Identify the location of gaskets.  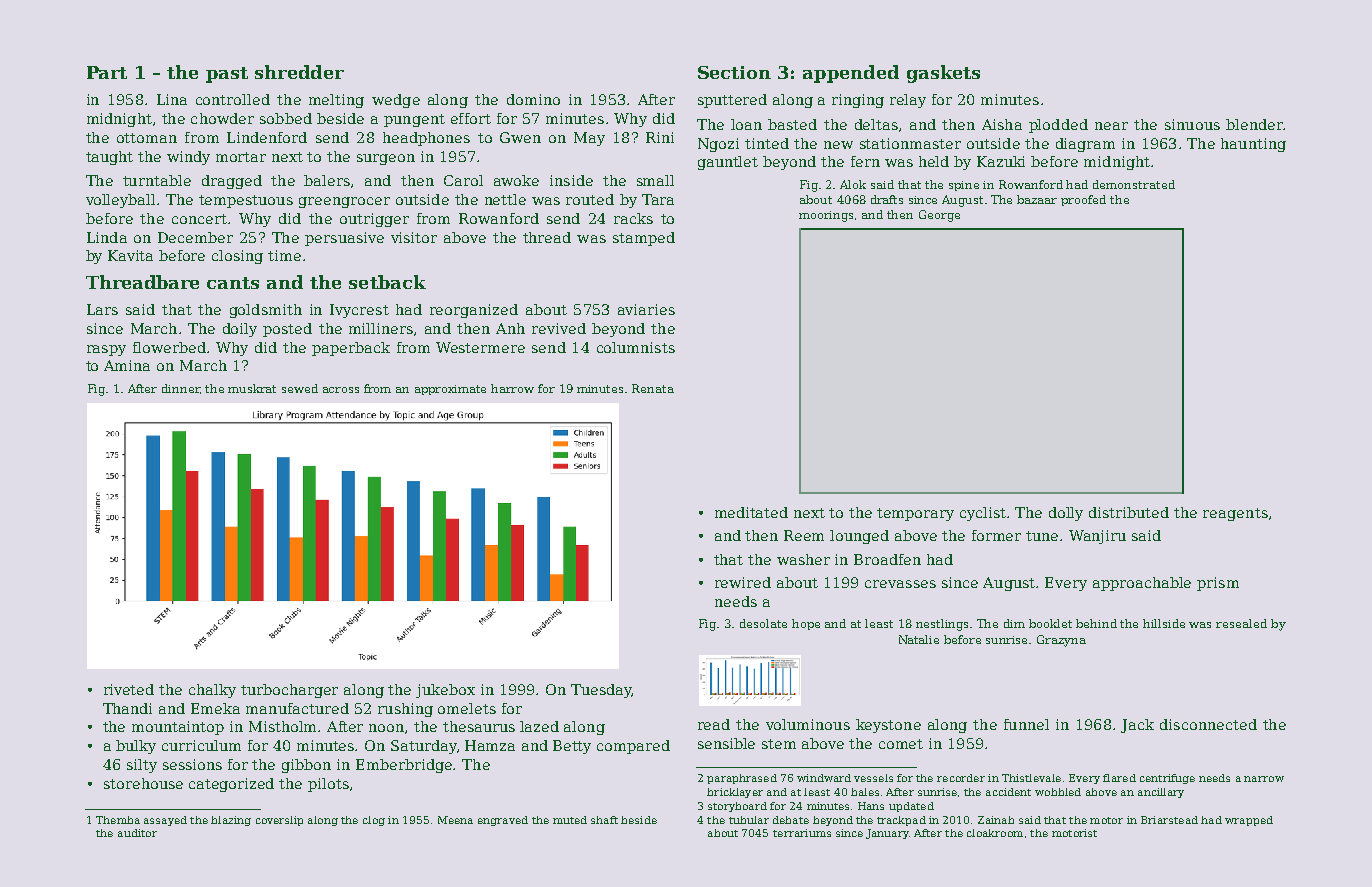
(943, 74).
